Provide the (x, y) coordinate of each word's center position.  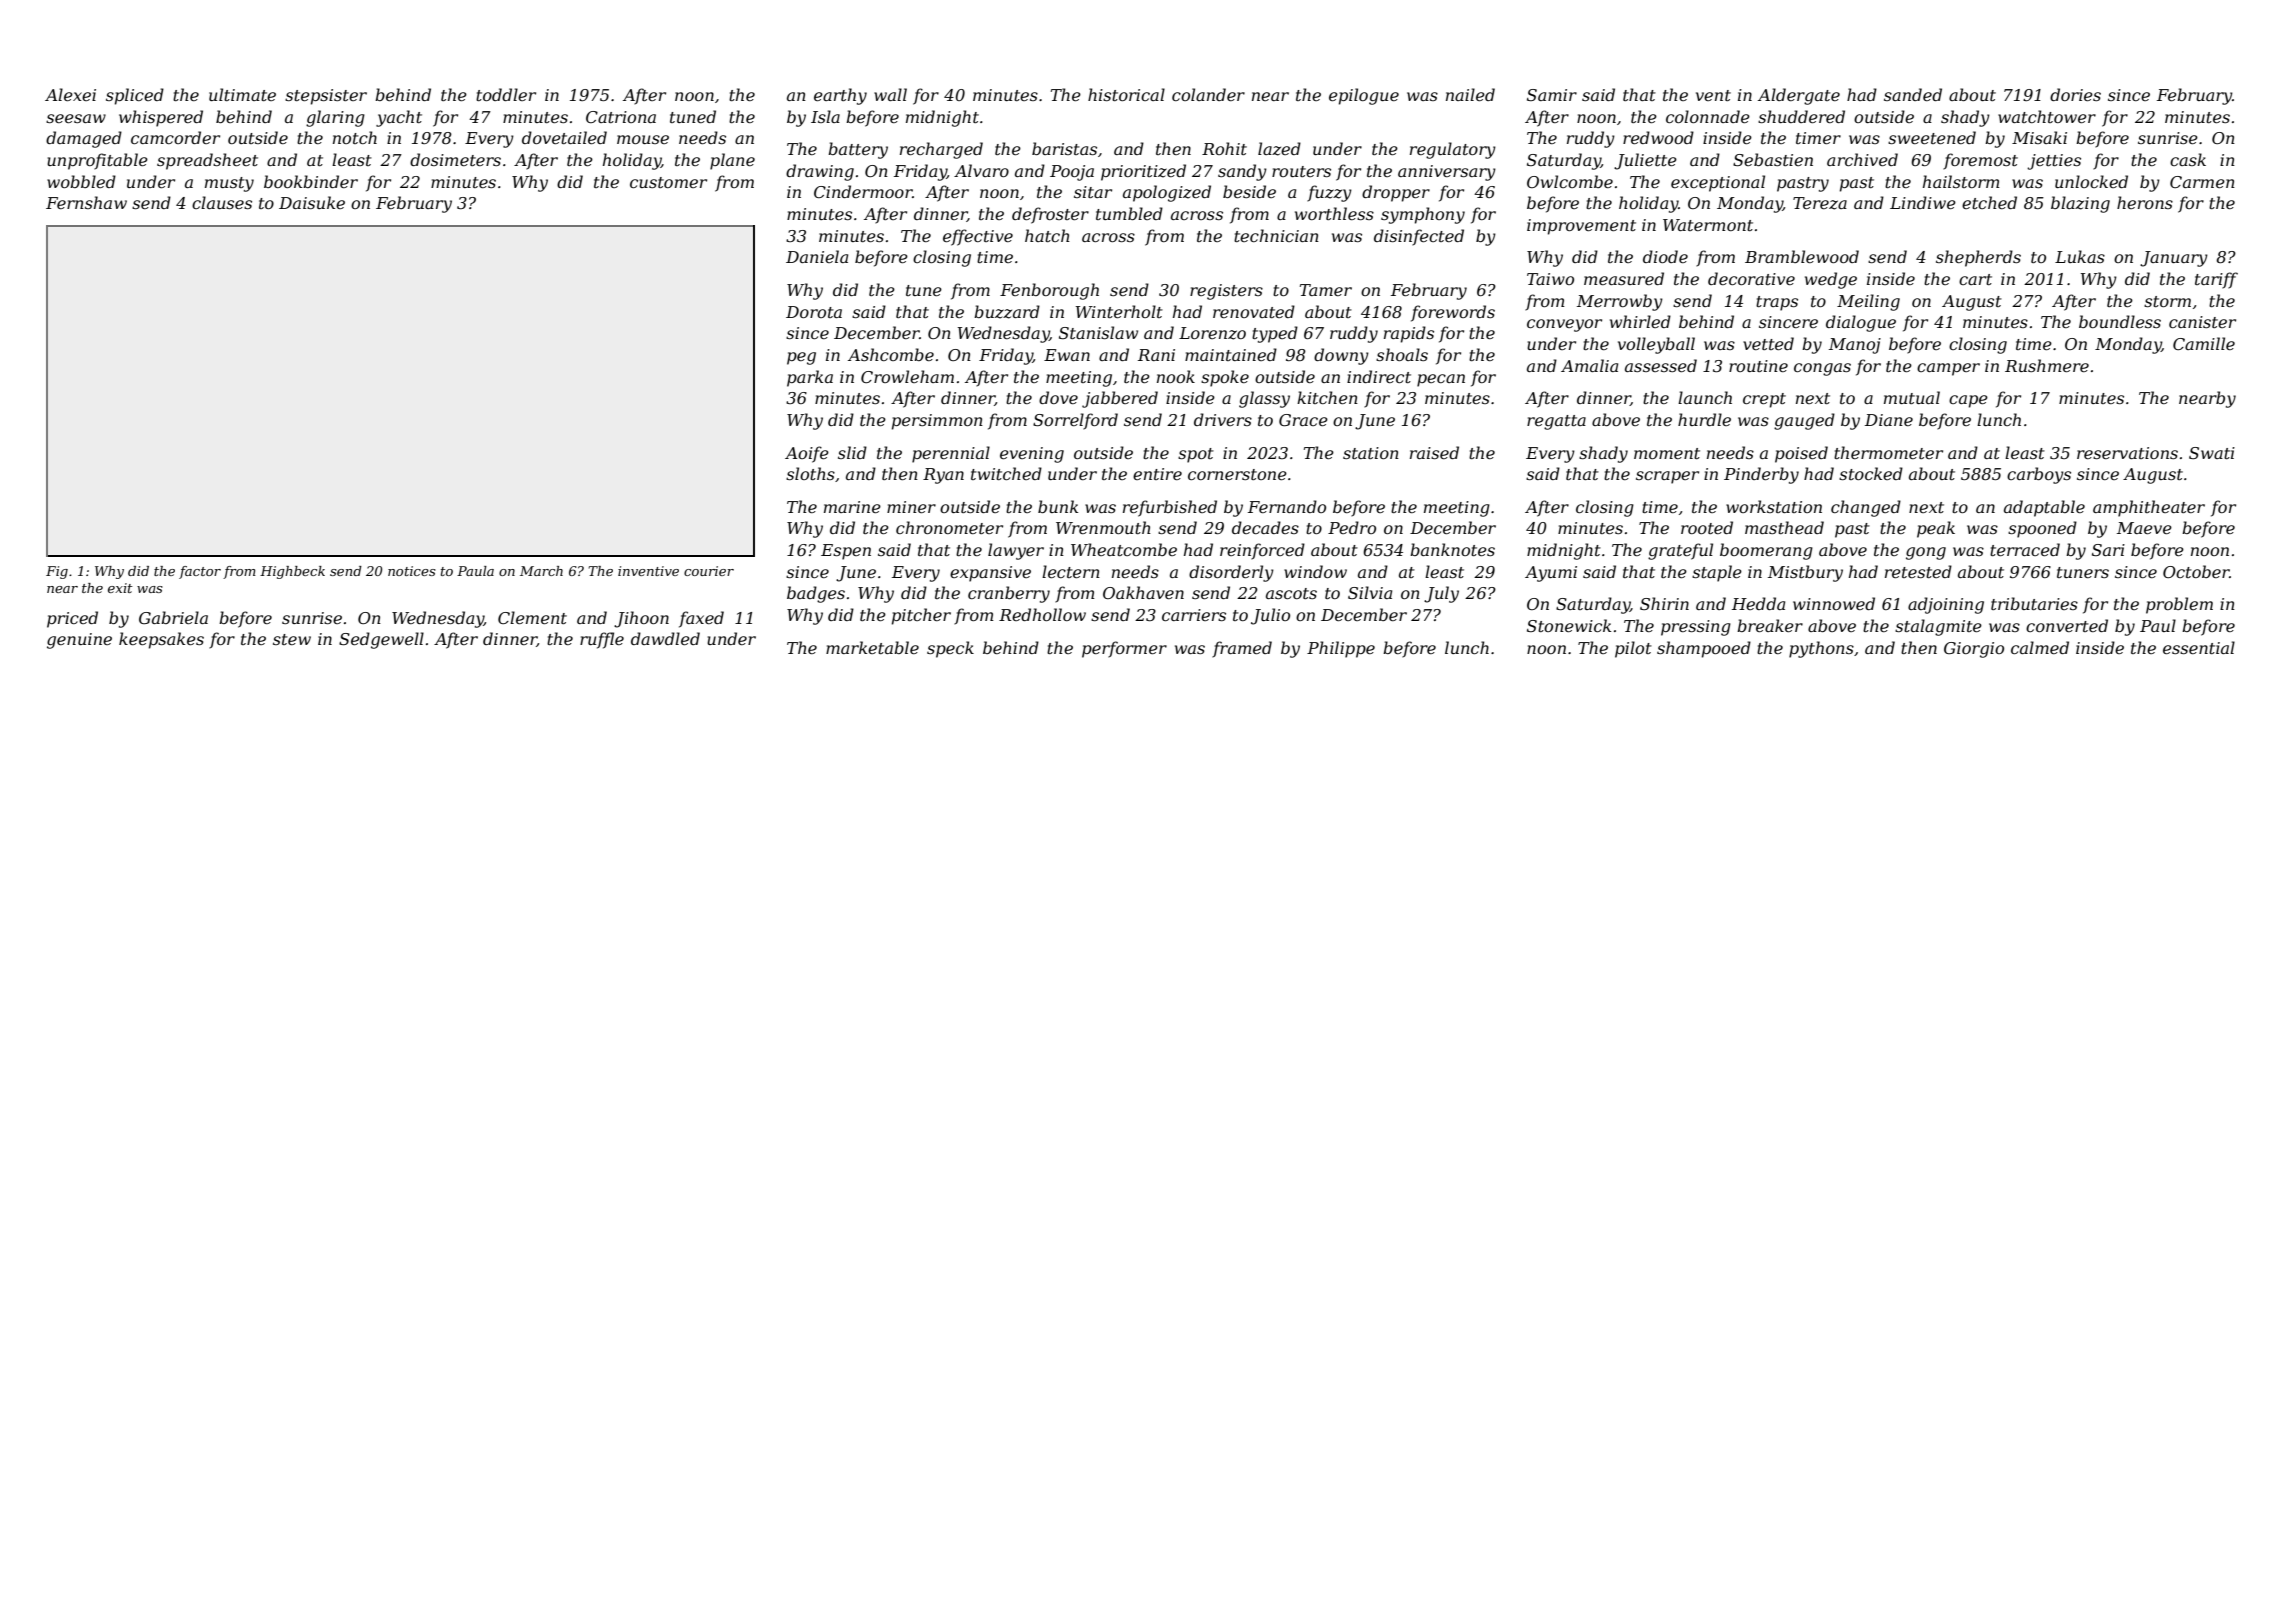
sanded (1913, 94)
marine (852, 507)
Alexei (70, 94)
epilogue (1364, 96)
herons (2145, 202)
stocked (1871, 473)
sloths (810, 473)
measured (1624, 278)
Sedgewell (381, 640)
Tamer (1326, 290)
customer (668, 182)
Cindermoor (863, 191)
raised (1434, 452)
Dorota (814, 312)
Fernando (1287, 506)
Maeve (2144, 528)
